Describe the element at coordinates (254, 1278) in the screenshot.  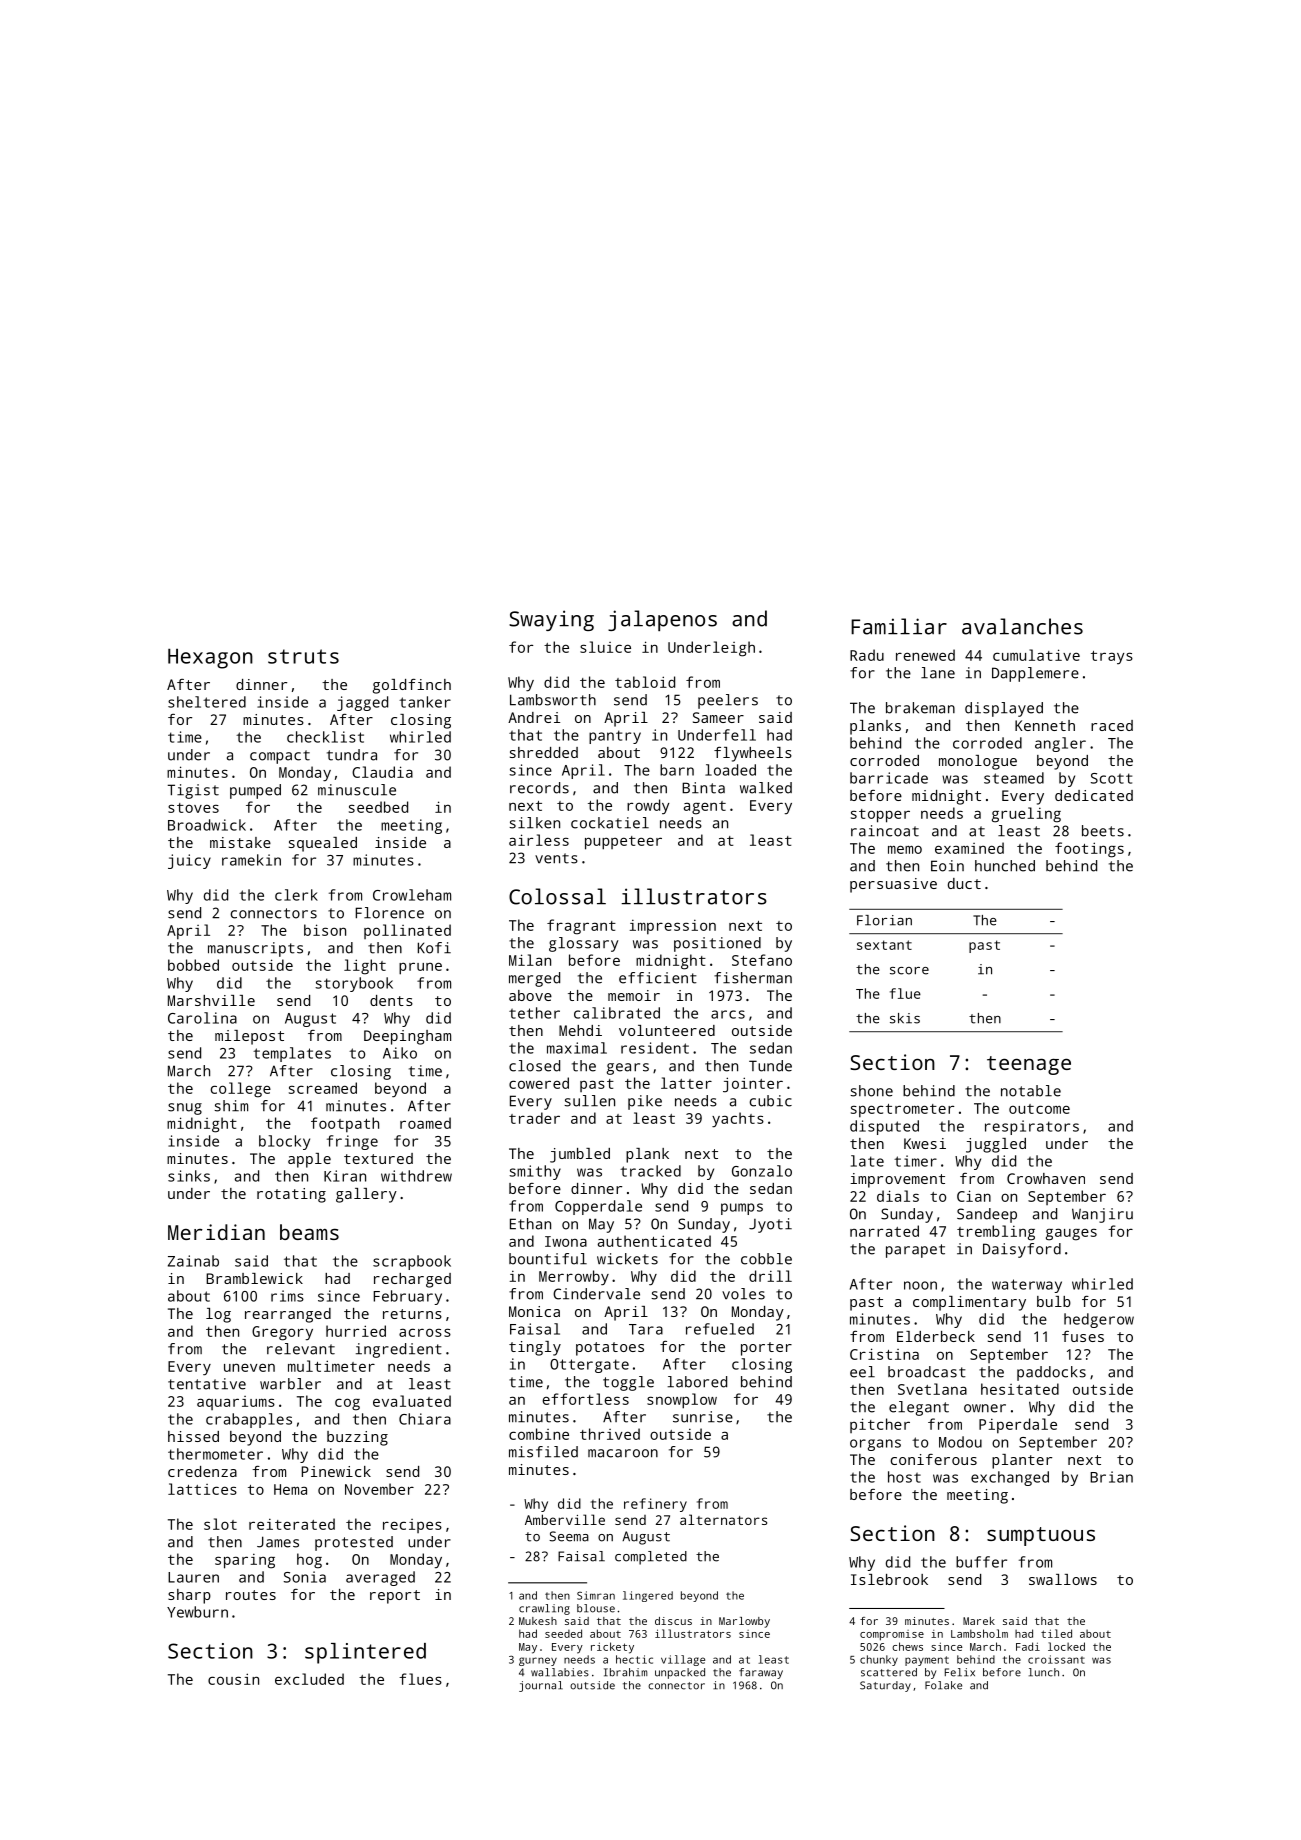
I see `Bramblewick` at that location.
